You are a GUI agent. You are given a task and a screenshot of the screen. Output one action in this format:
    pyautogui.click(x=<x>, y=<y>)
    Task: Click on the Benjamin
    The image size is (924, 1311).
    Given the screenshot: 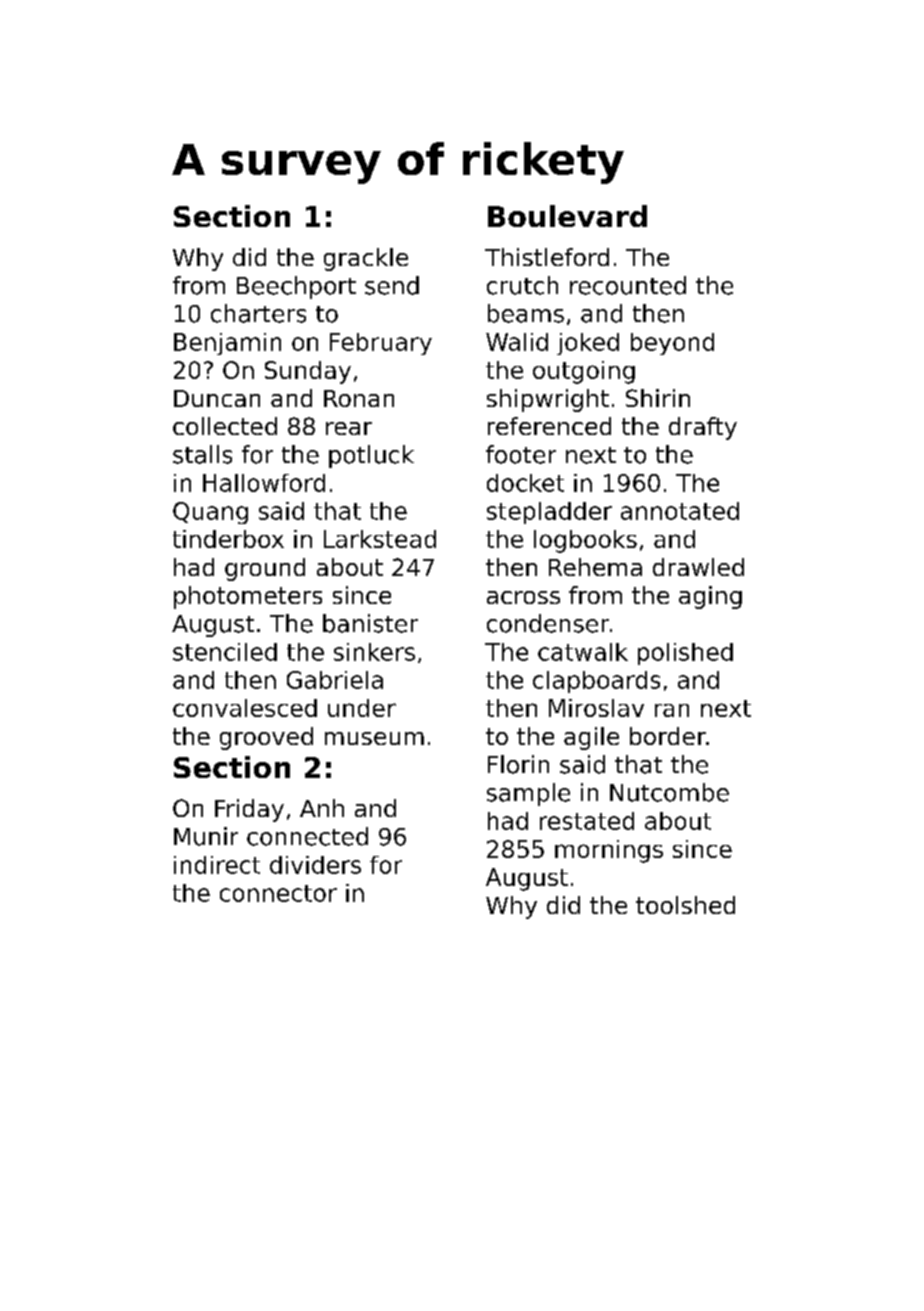 What is the action you would take?
    pyautogui.click(x=227, y=344)
